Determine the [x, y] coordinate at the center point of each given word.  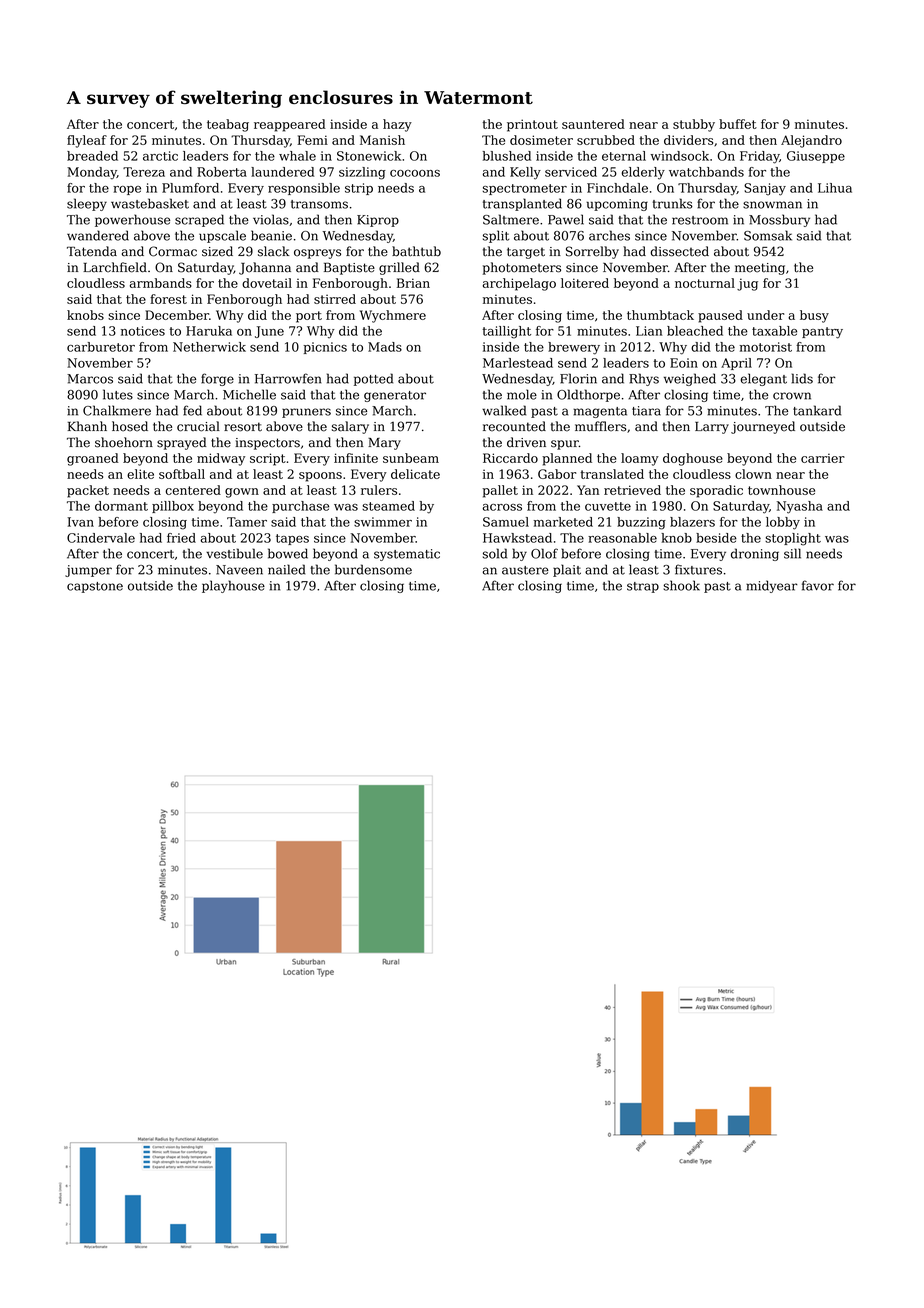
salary [350, 427]
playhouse [233, 586]
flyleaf [87, 141]
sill [792, 553]
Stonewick [369, 156]
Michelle [249, 394]
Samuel [506, 522]
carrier [823, 458]
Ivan [80, 522]
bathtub [416, 251]
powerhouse [132, 220]
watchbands [706, 172]
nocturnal [705, 283]
